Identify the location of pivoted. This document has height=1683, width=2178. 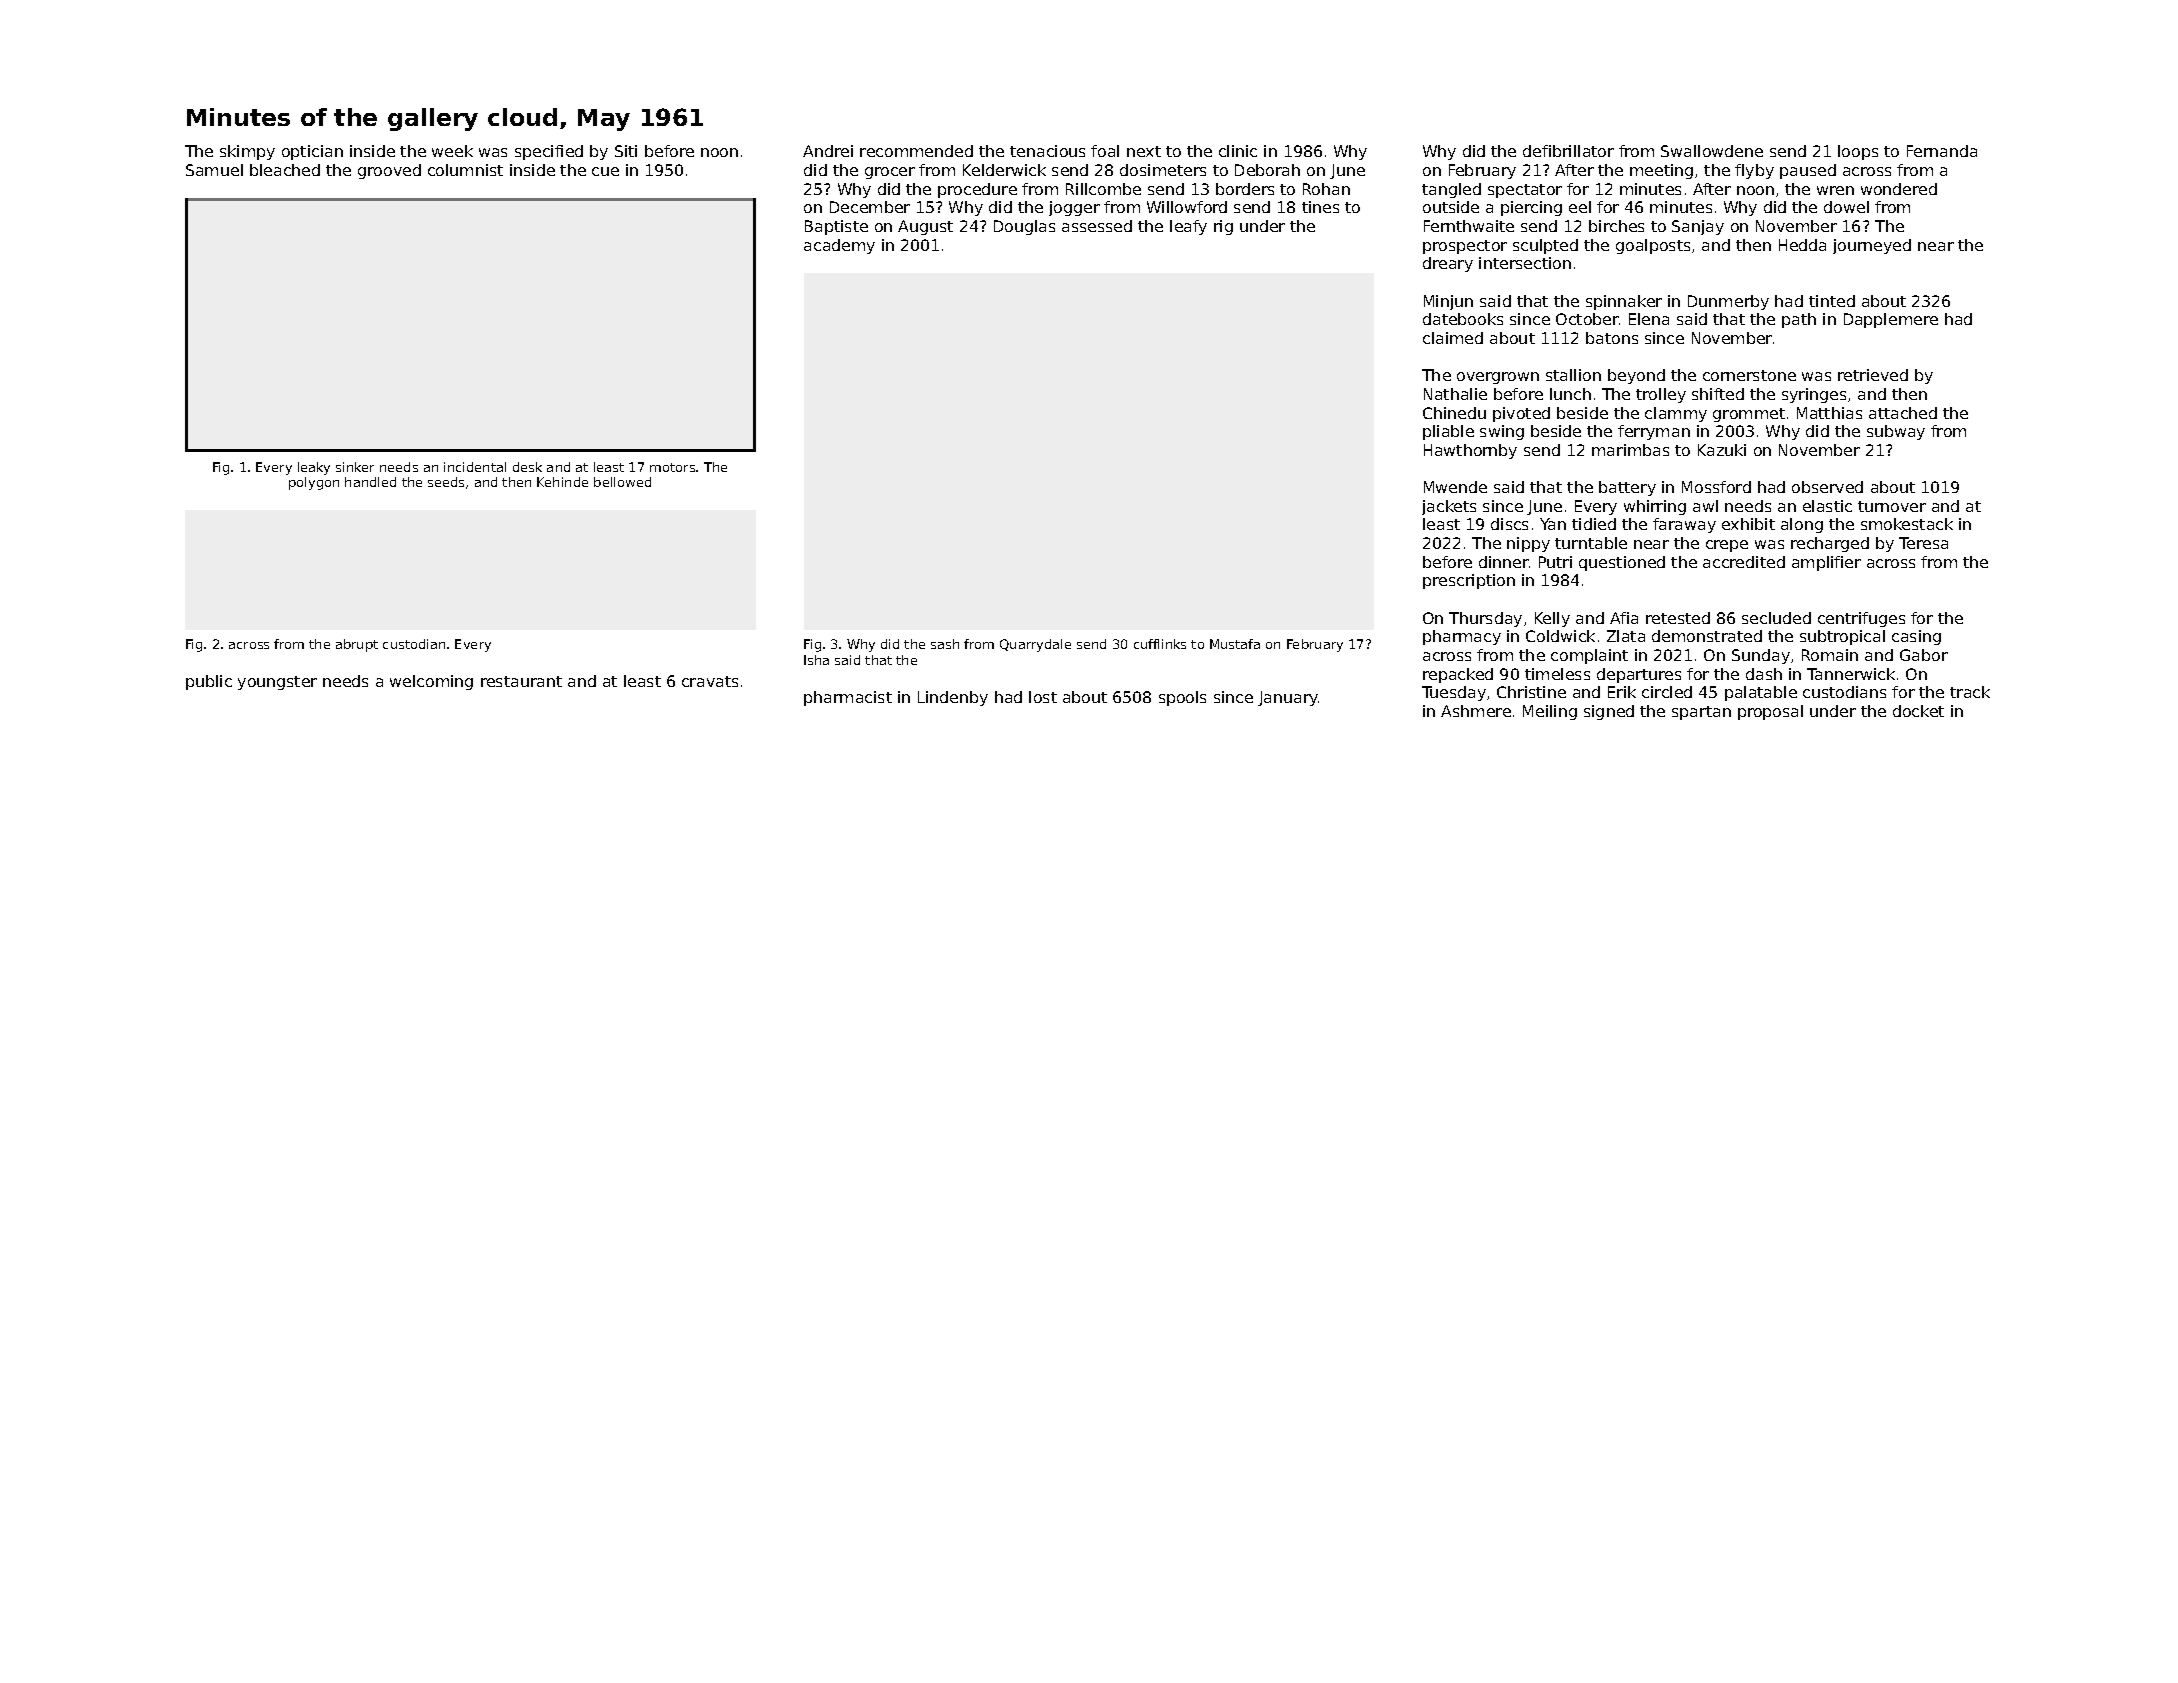
(1521, 414).
